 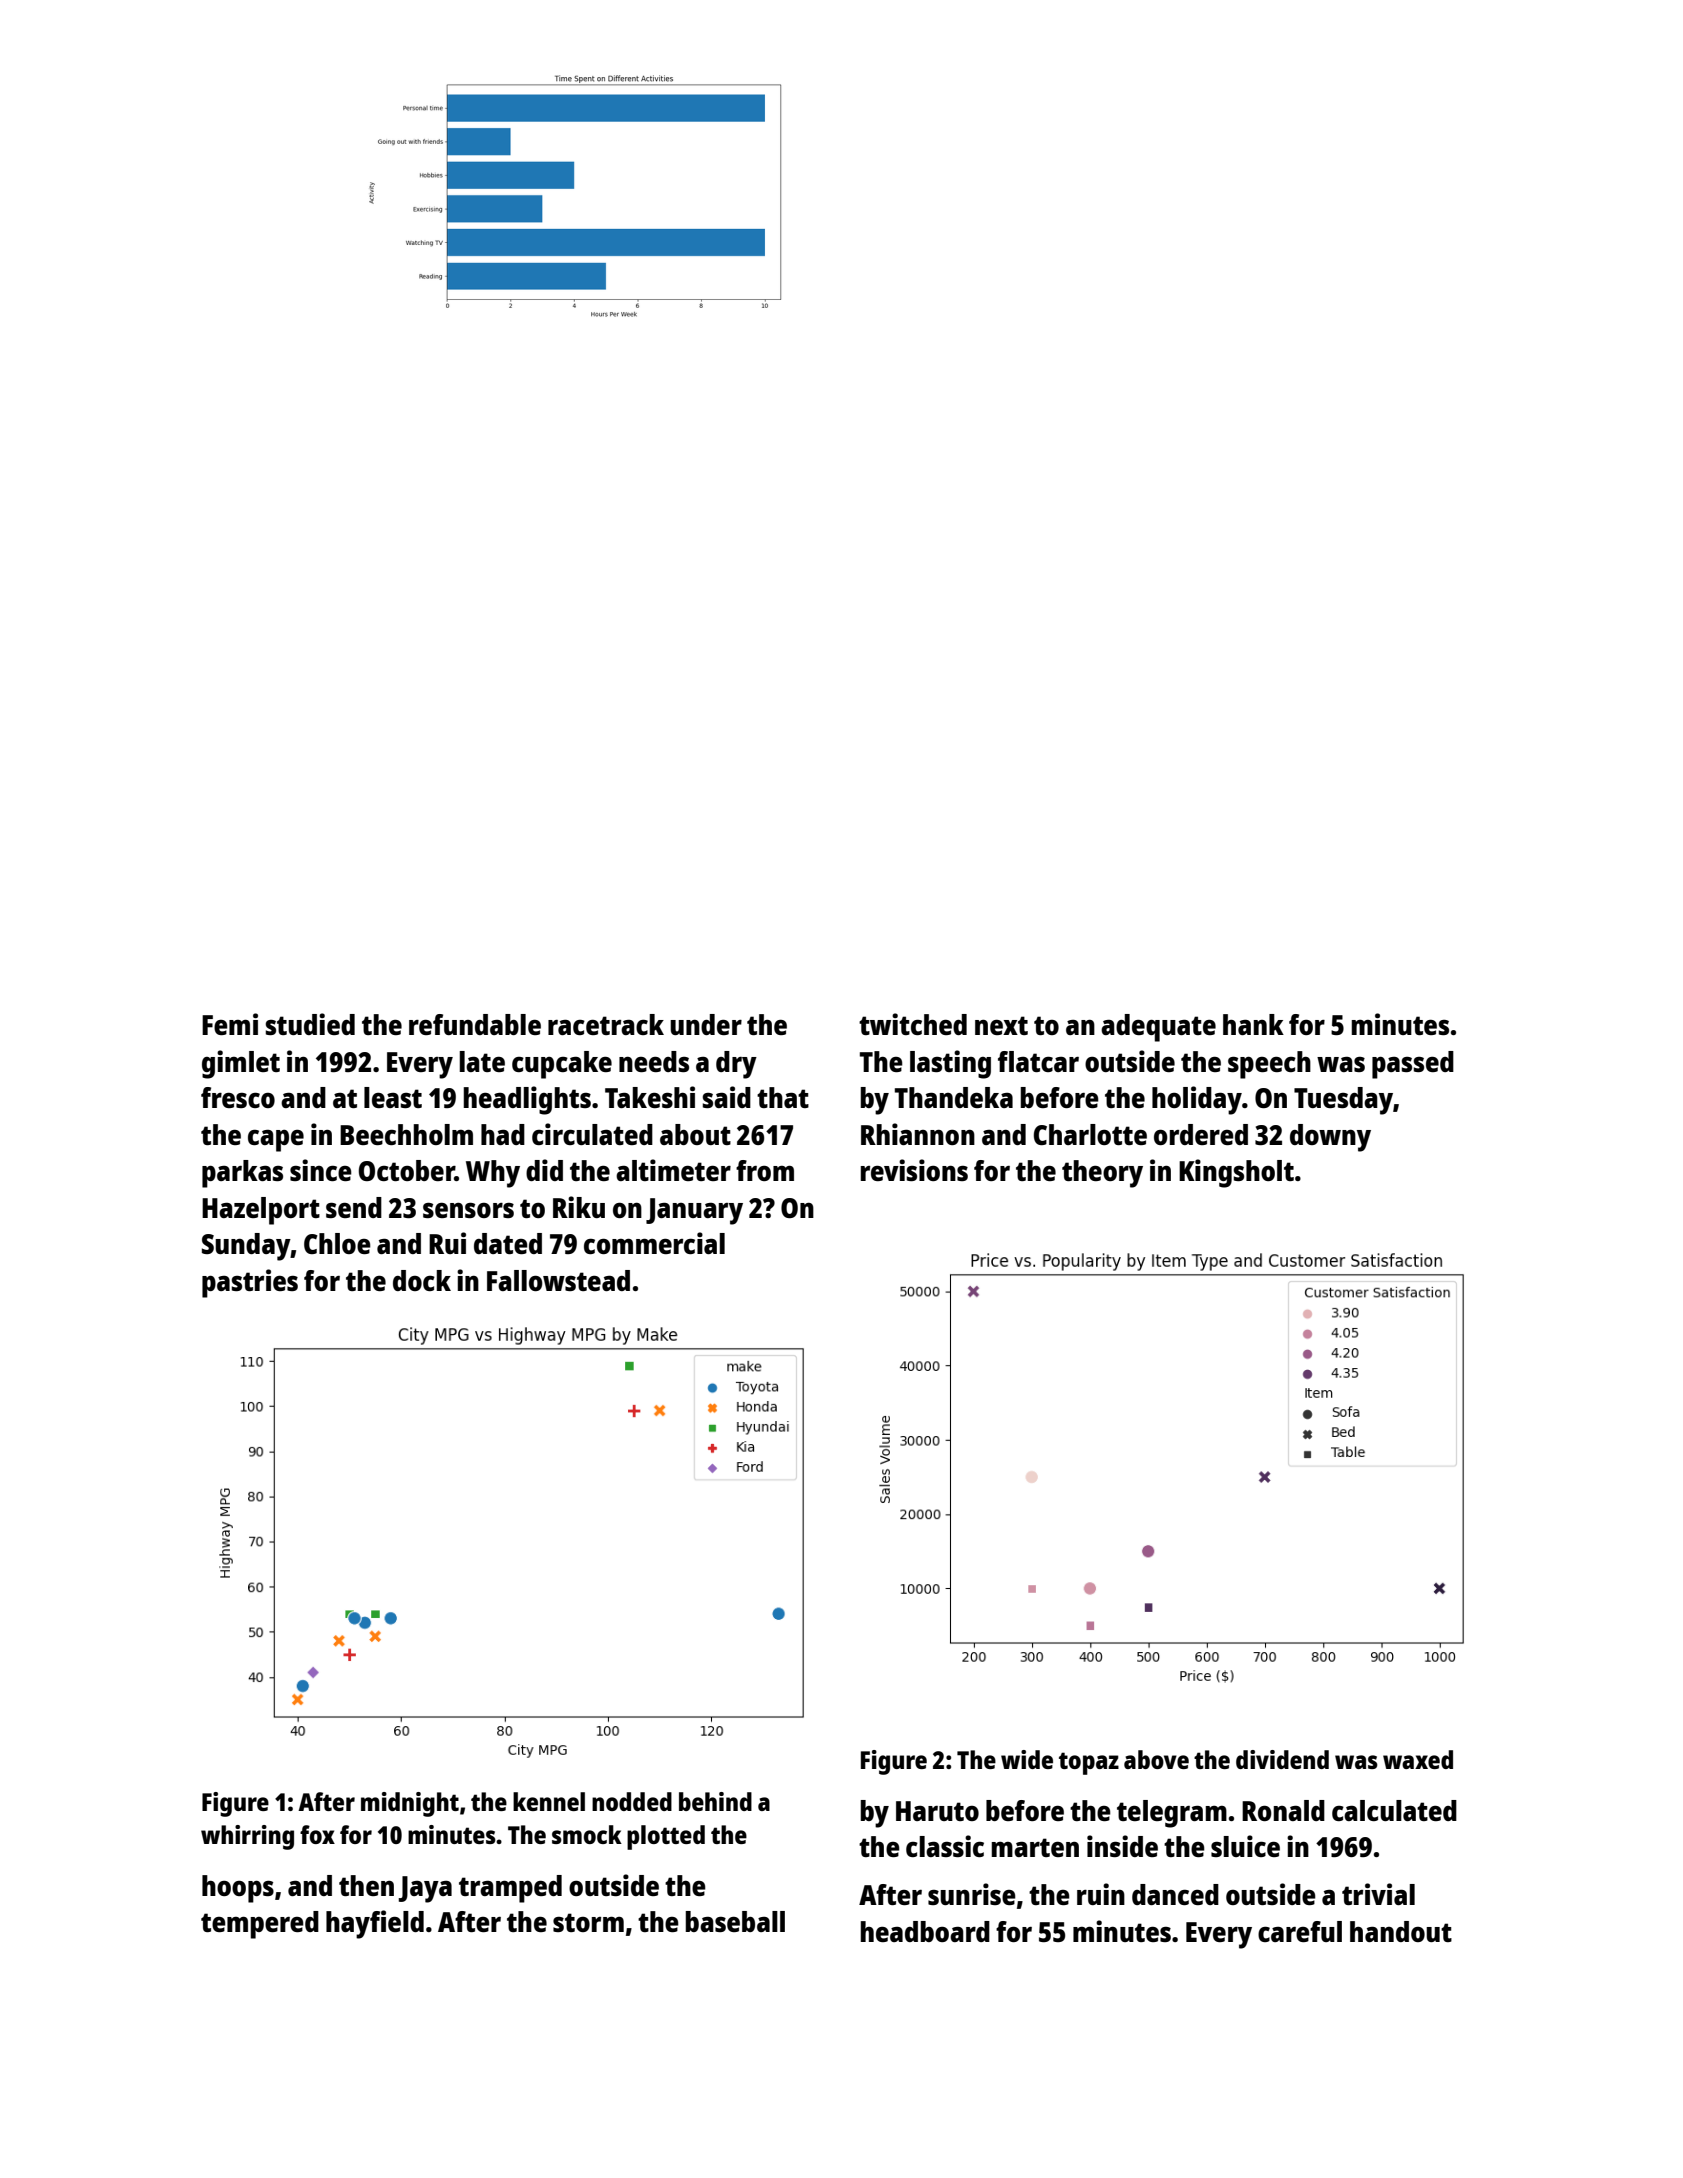 What do you see at coordinates (913, 1024) in the image?
I see `twitched` at bounding box center [913, 1024].
